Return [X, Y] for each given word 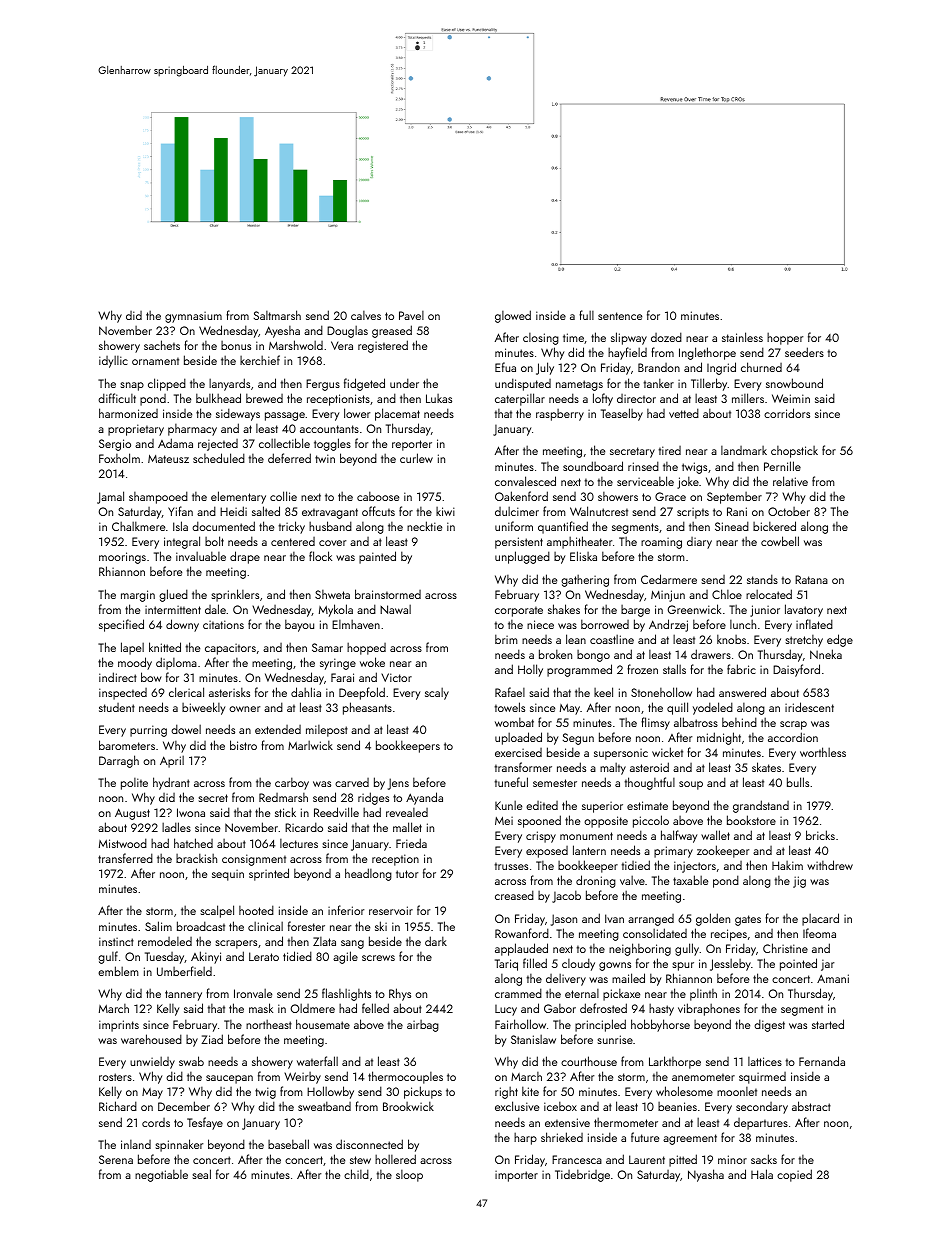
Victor [396, 677]
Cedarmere [669, 579]
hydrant [171, 783]
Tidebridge [582, 1175]
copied [794, 1175]
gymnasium [193, 317]
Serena [116, 1159]
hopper [785, 338]
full [586, 315]
